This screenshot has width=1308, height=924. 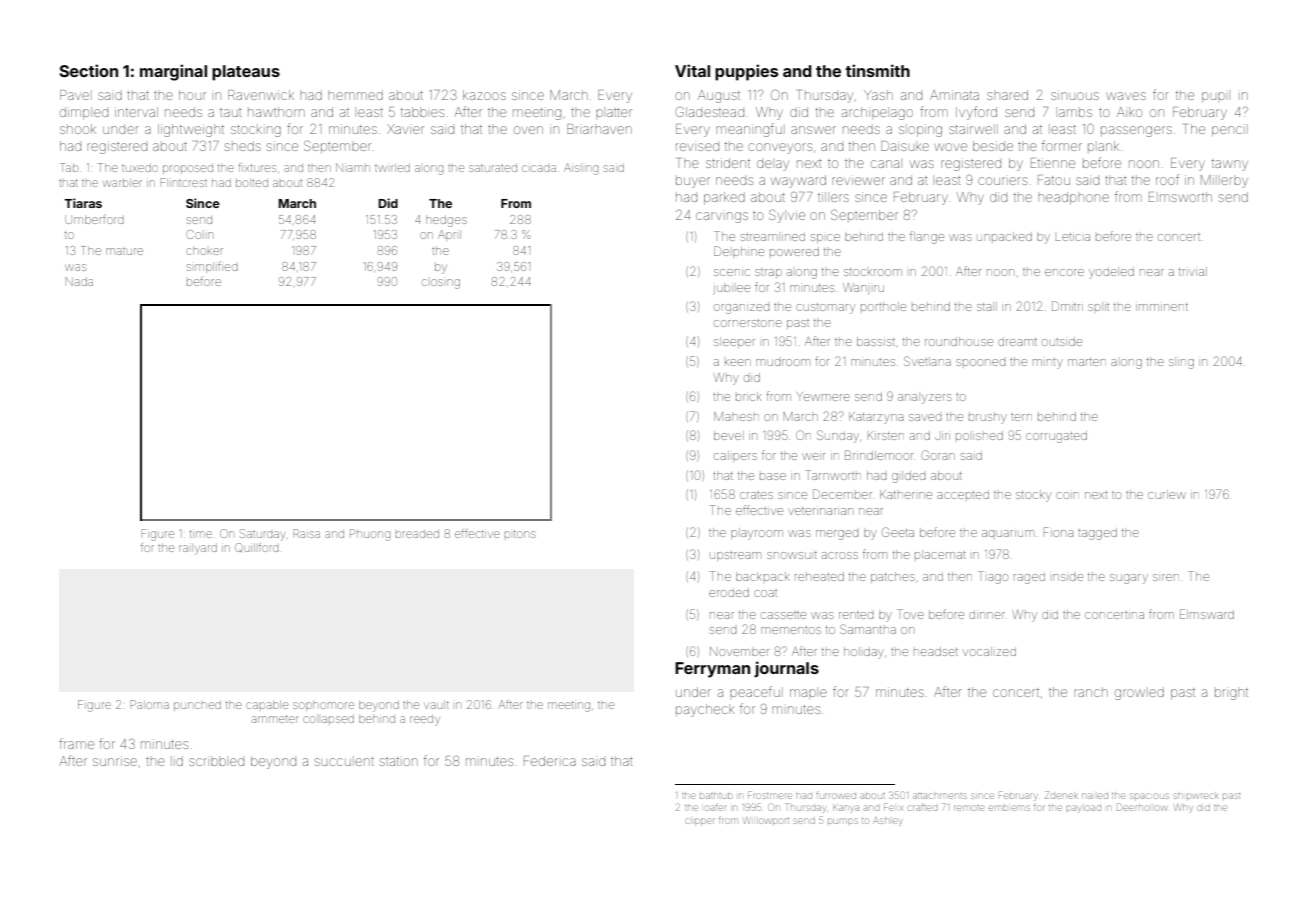 I want to click on Saturday, so click(x=262, y=535).
